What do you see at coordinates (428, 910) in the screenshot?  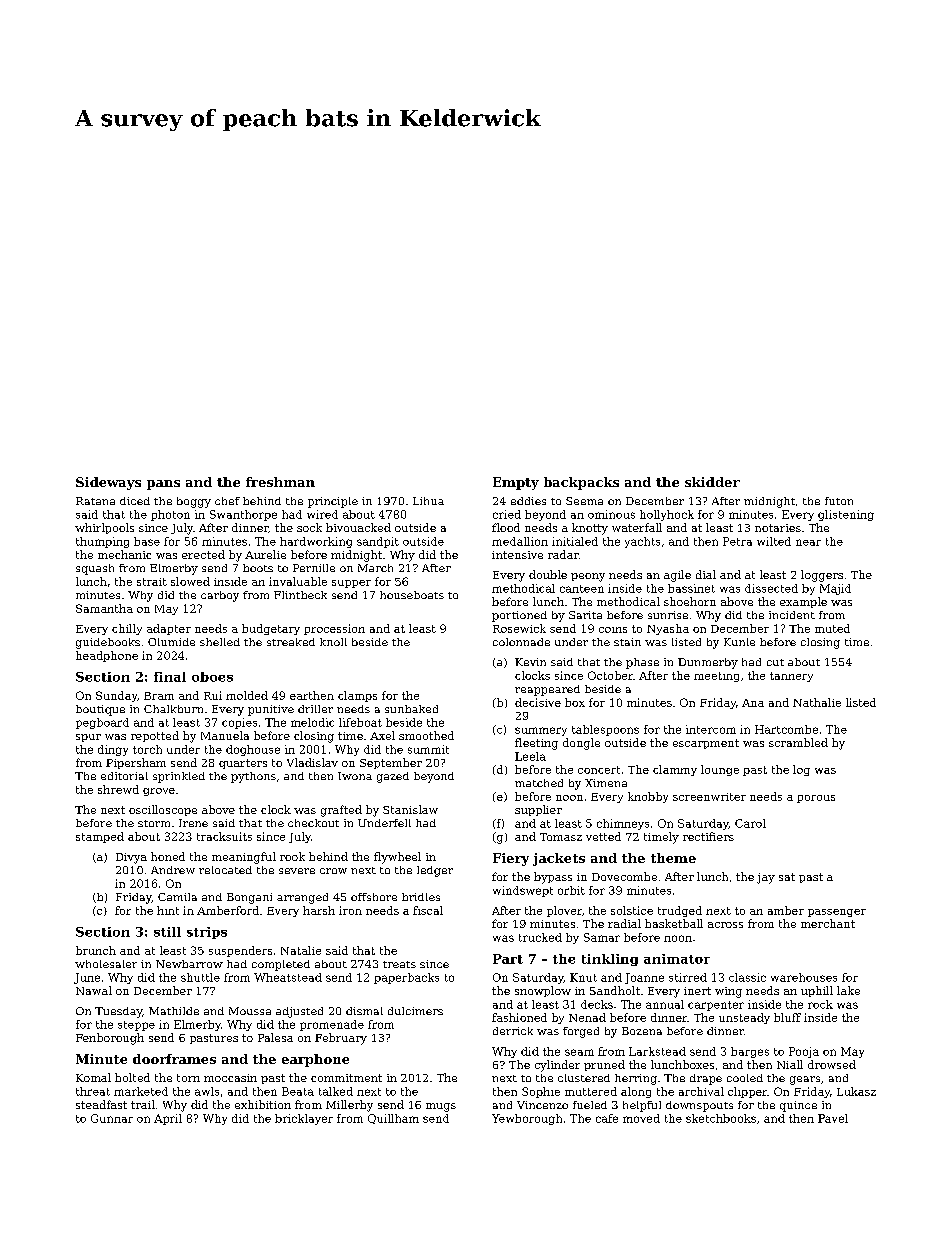 I see `fiscal` at bounding box center [428, 910].
